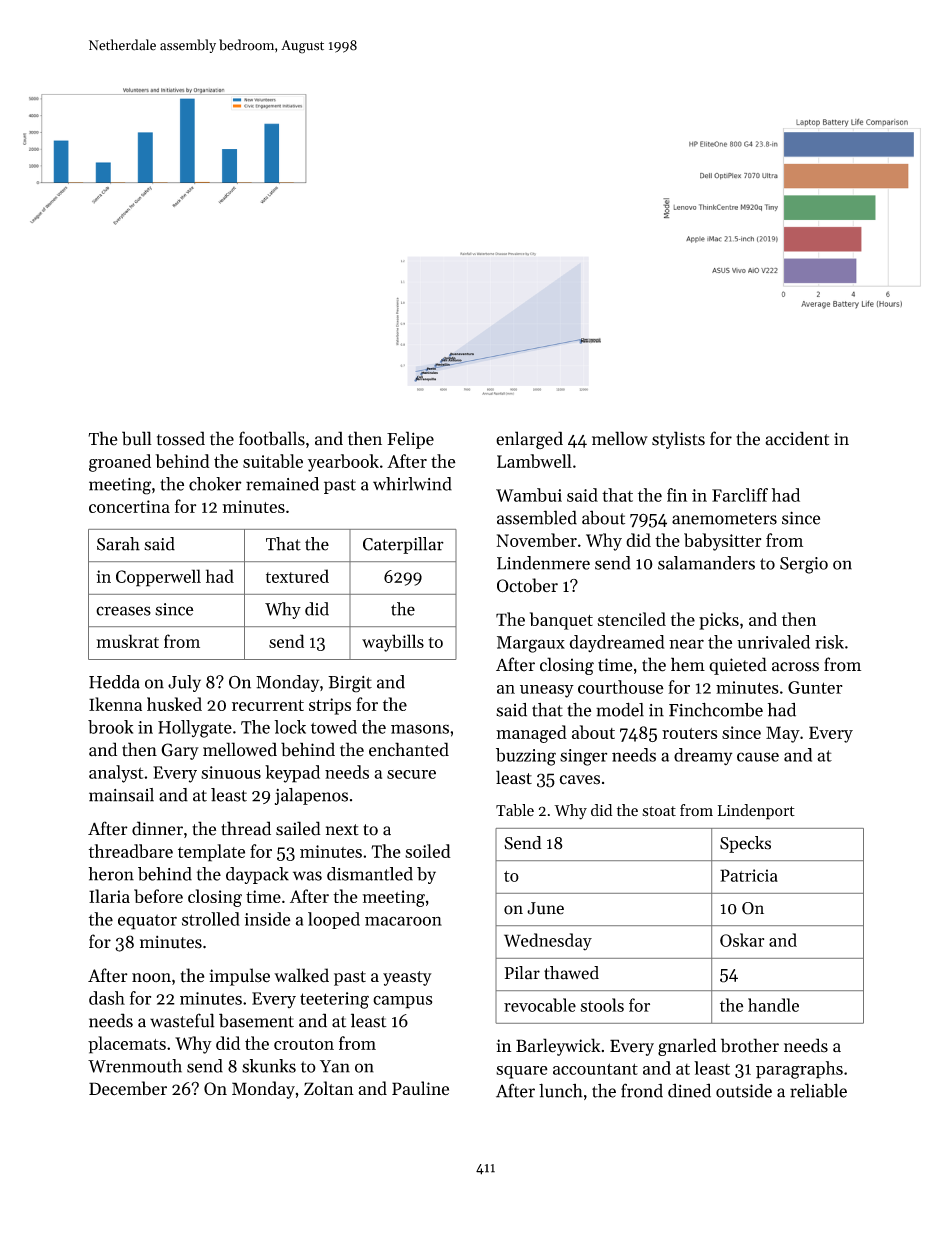 The image size is (952, 1233). What do you see at coordinates (758, 757) in the document?
I see `cause` at bounding box center [758, 757].
